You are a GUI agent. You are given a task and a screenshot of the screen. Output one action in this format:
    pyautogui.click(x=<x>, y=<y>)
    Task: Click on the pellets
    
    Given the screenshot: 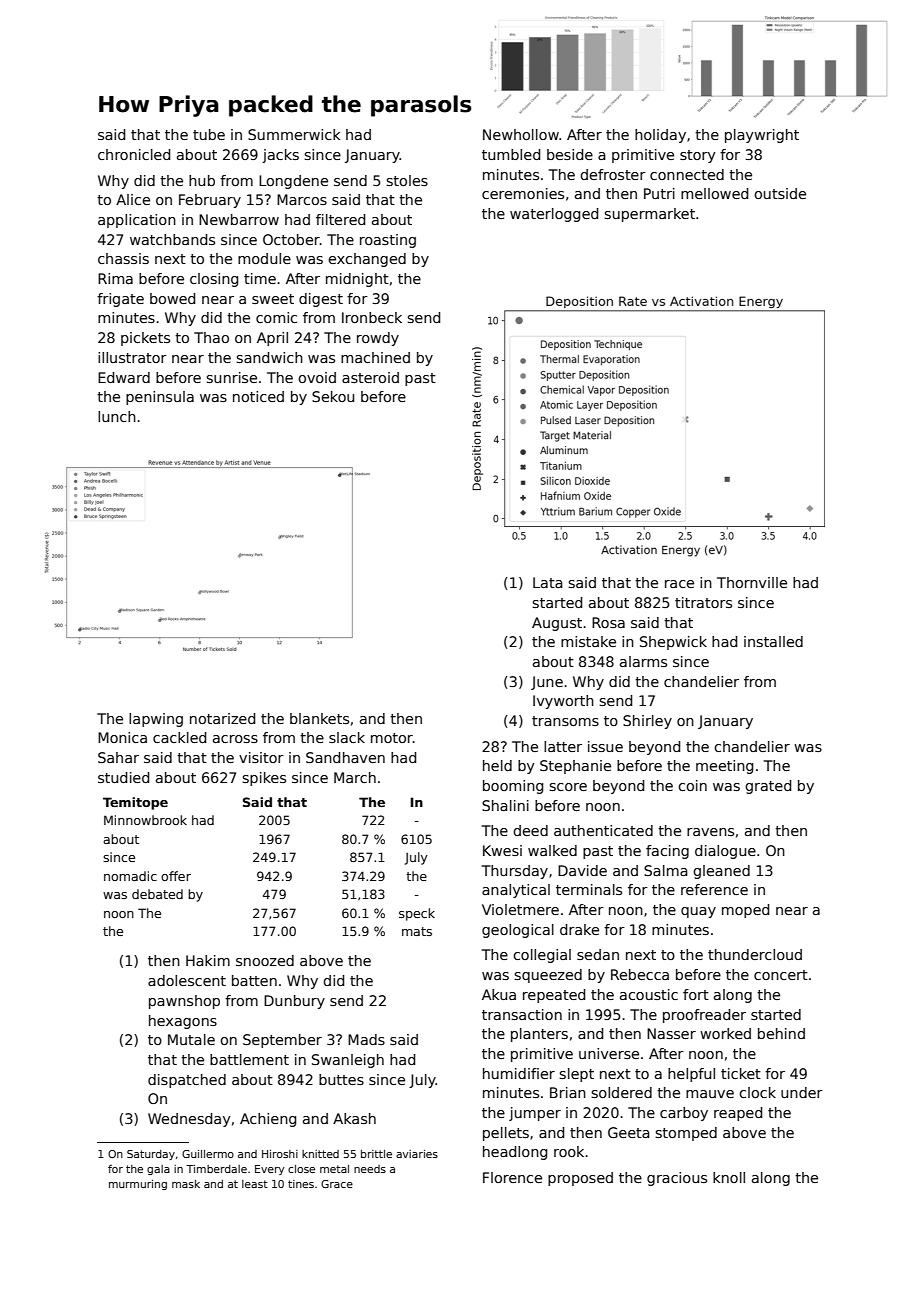 What is the action you would take?
    pyautogui.click(x=506, y=1134)
